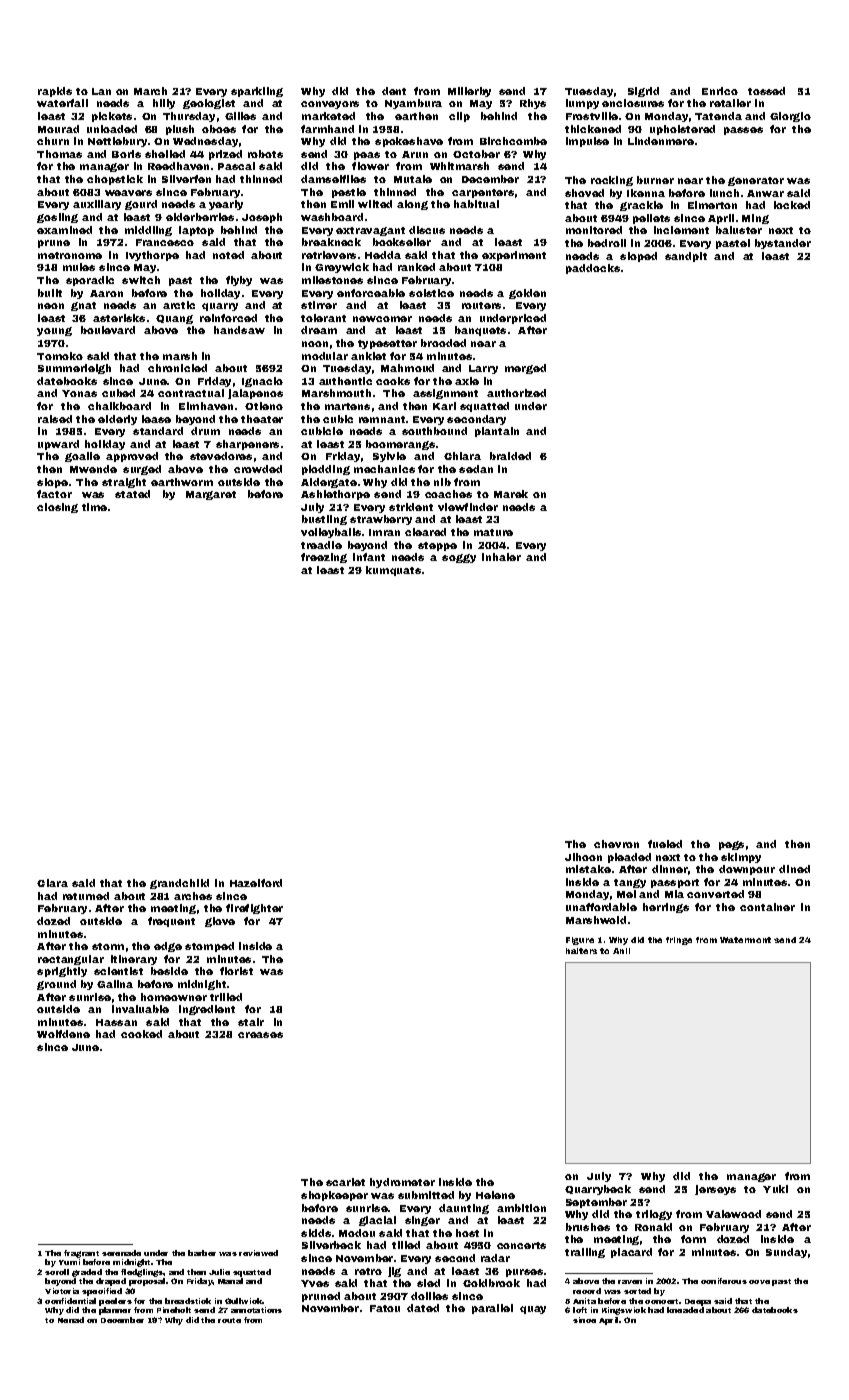 This screenshot has width=849, height=1400. What do you see at coordinates (516, 393) in the screenshot?
I see `authorized` at bounding box center [516, 393].
